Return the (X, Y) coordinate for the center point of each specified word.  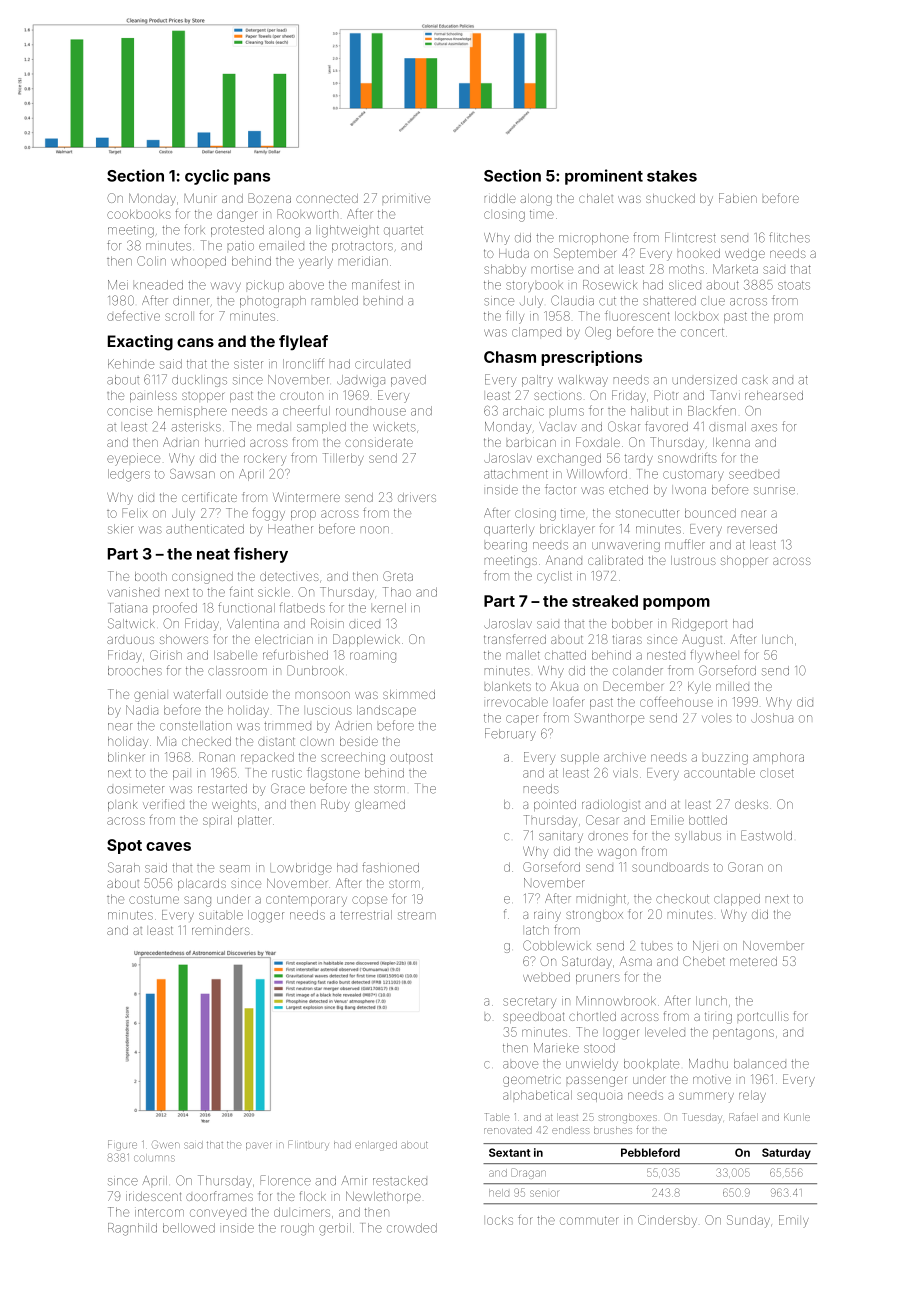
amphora (778, 758)
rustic (287, 774)
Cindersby (667, 1221)
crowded (412, 1228)
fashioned (390, 867)
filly (515, 317)
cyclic (207, 177)
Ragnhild (132, 1229)
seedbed (754, 475)
